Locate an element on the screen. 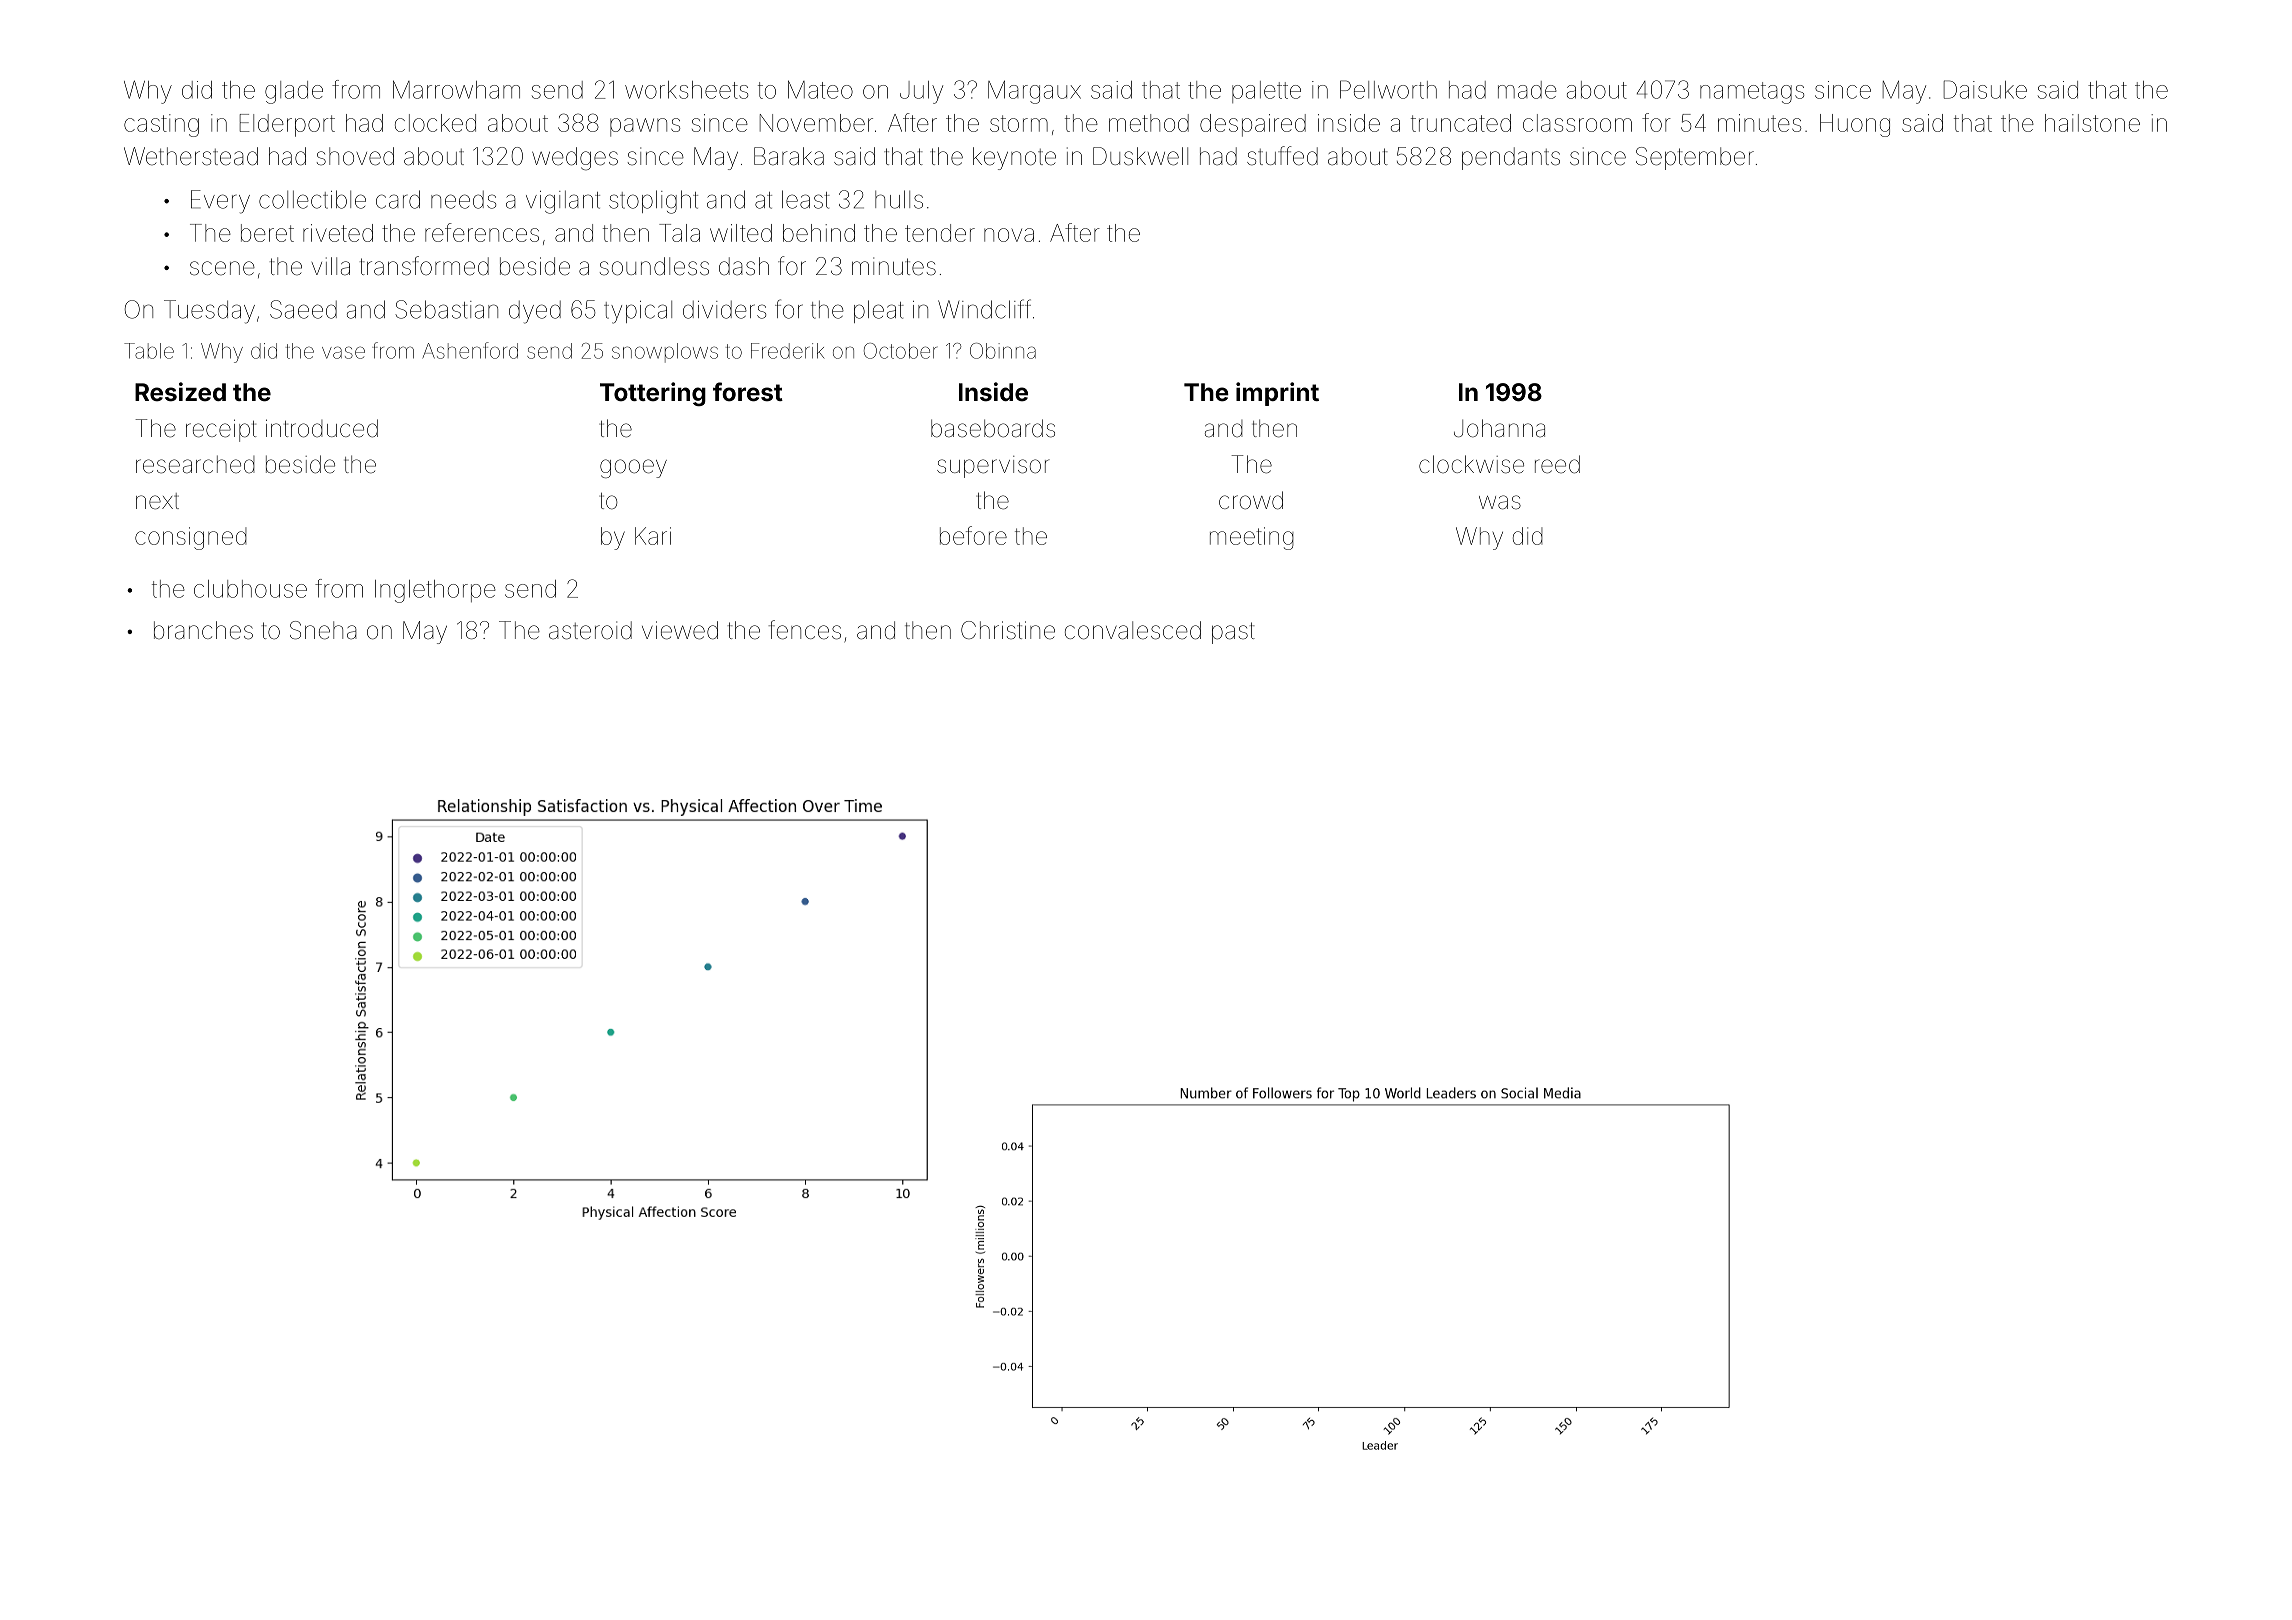 This screenshot has height=1620, width=2292. Obinna is located at coordinates (1003, 351).
